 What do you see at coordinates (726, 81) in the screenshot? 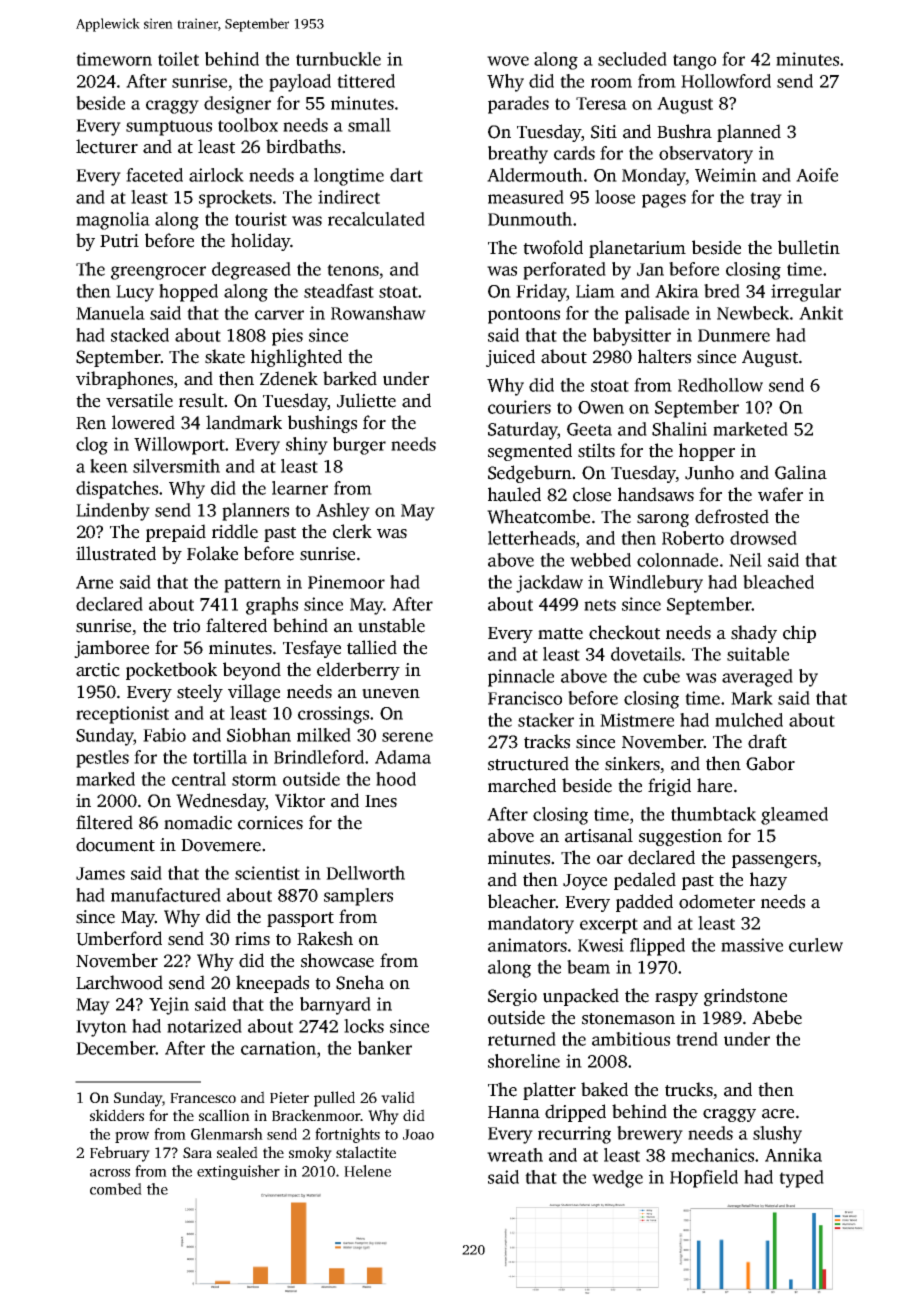
I see `Hollowford` at bounding box center [726, 81].
